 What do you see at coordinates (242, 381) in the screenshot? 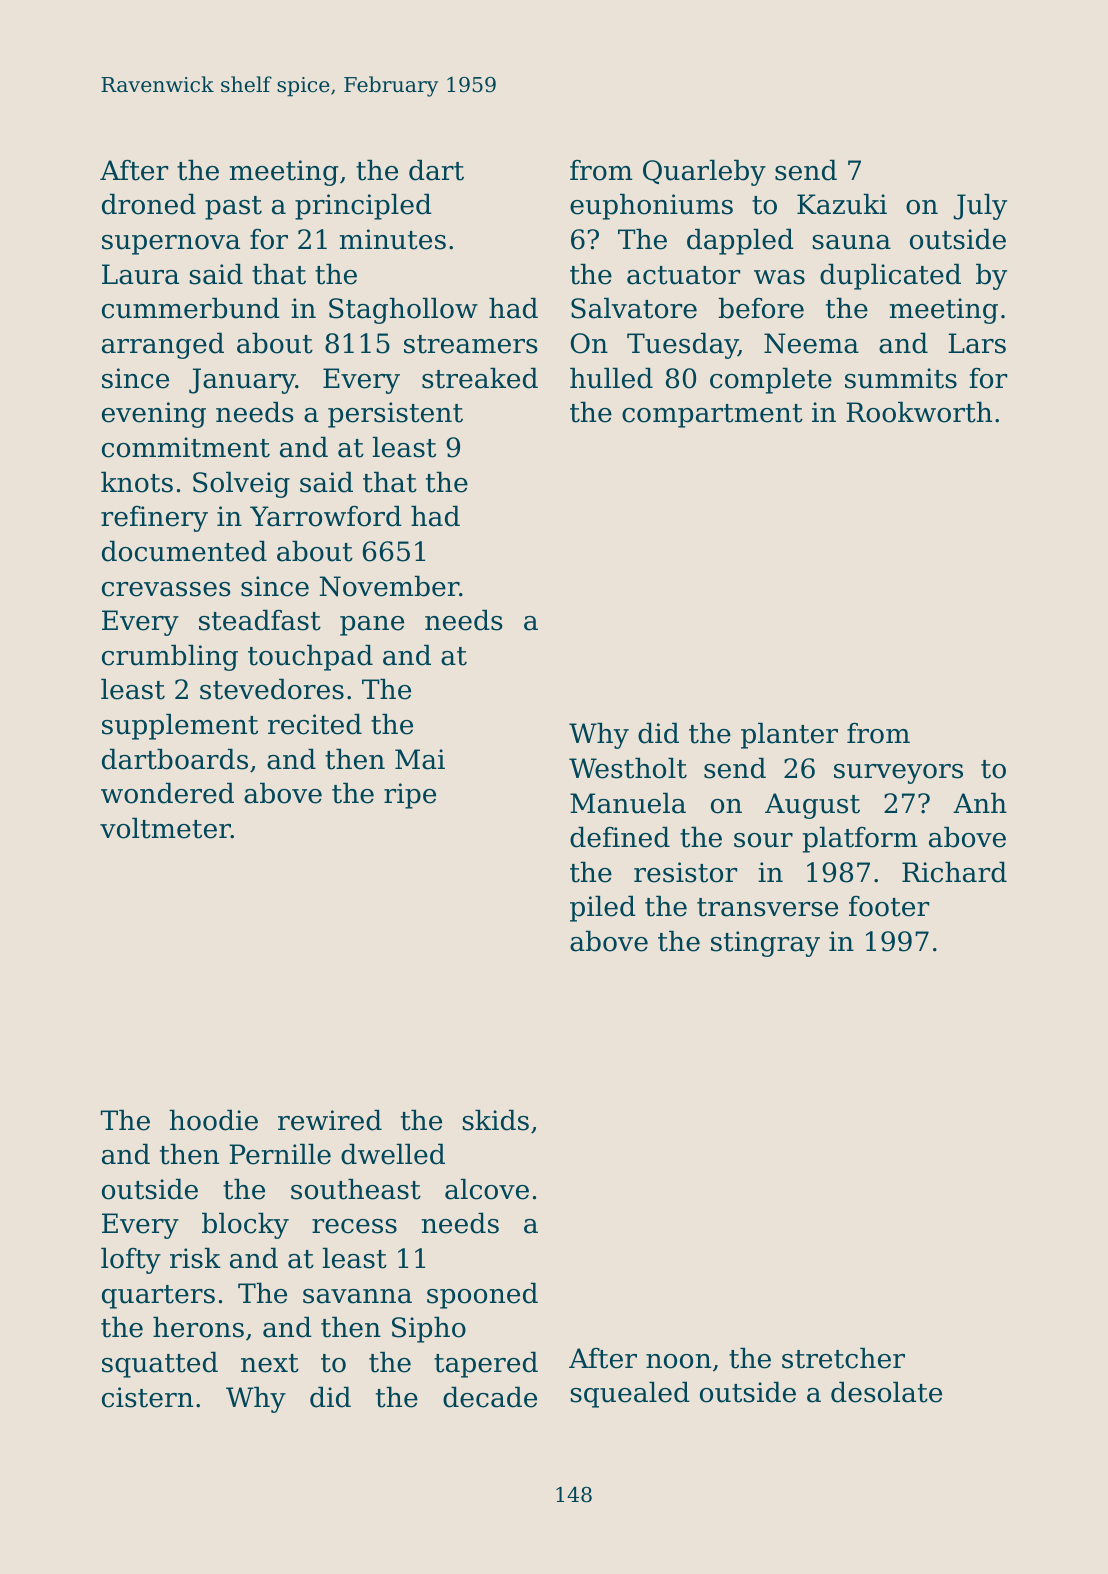
I see `January` at bounding box center [242, 381].
